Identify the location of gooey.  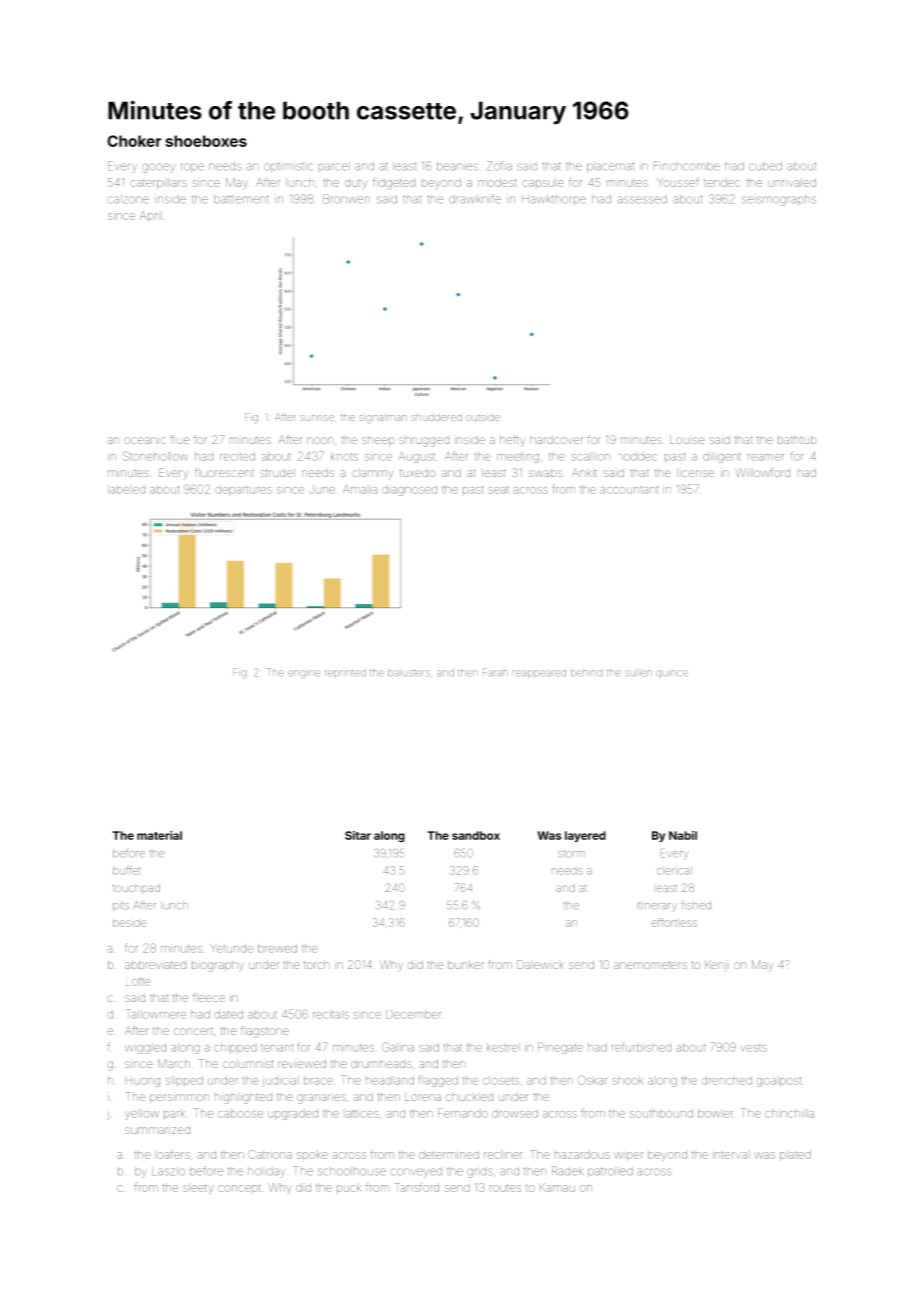
(158, 168).
